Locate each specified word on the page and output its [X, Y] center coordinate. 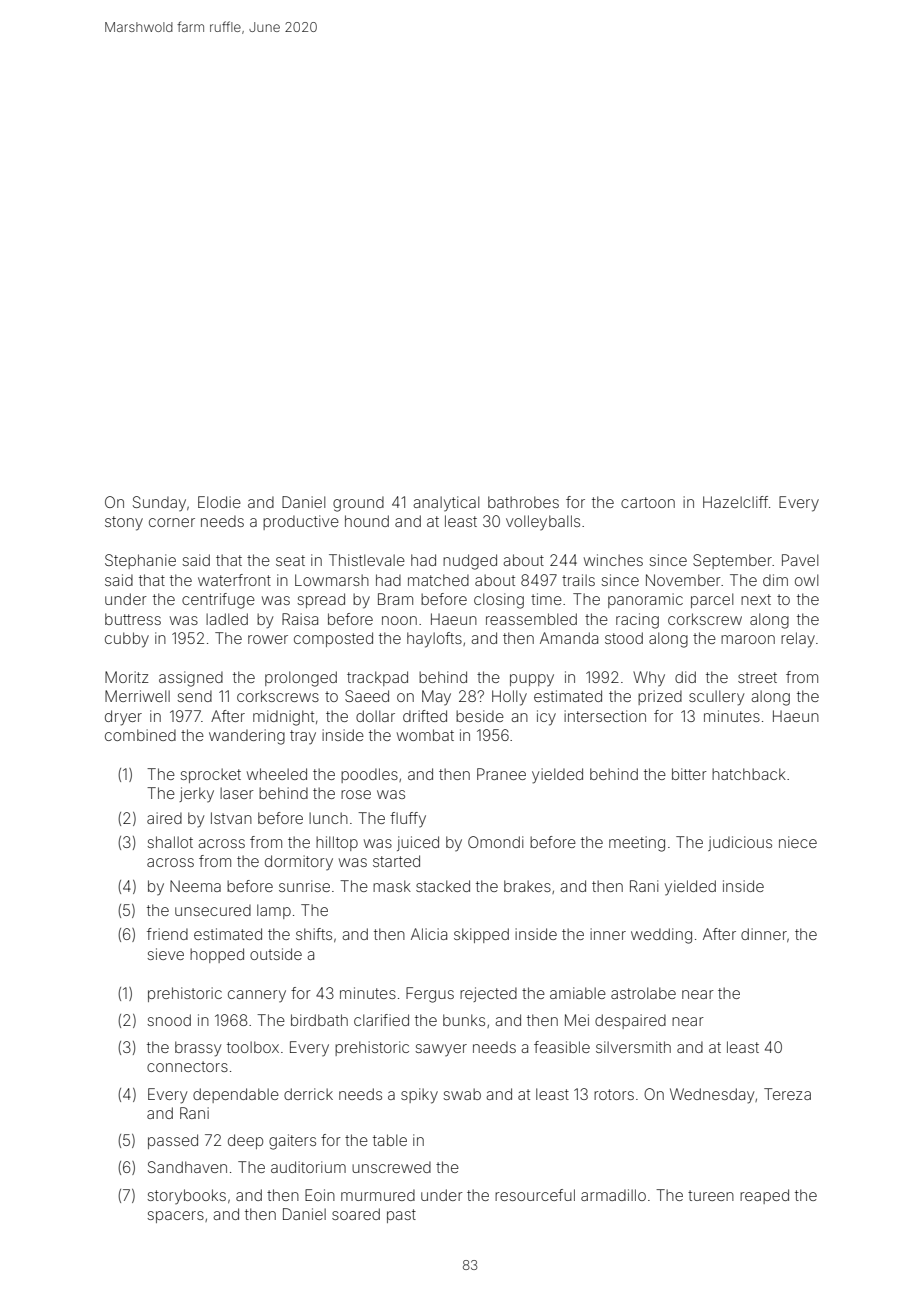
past [401, 1216]
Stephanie [140, 561]
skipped [481, 935]
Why [649, 678]
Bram [395, 599]
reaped [764, 1196]
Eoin [320, 1195]
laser [237, 793]
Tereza [787, 1094]
